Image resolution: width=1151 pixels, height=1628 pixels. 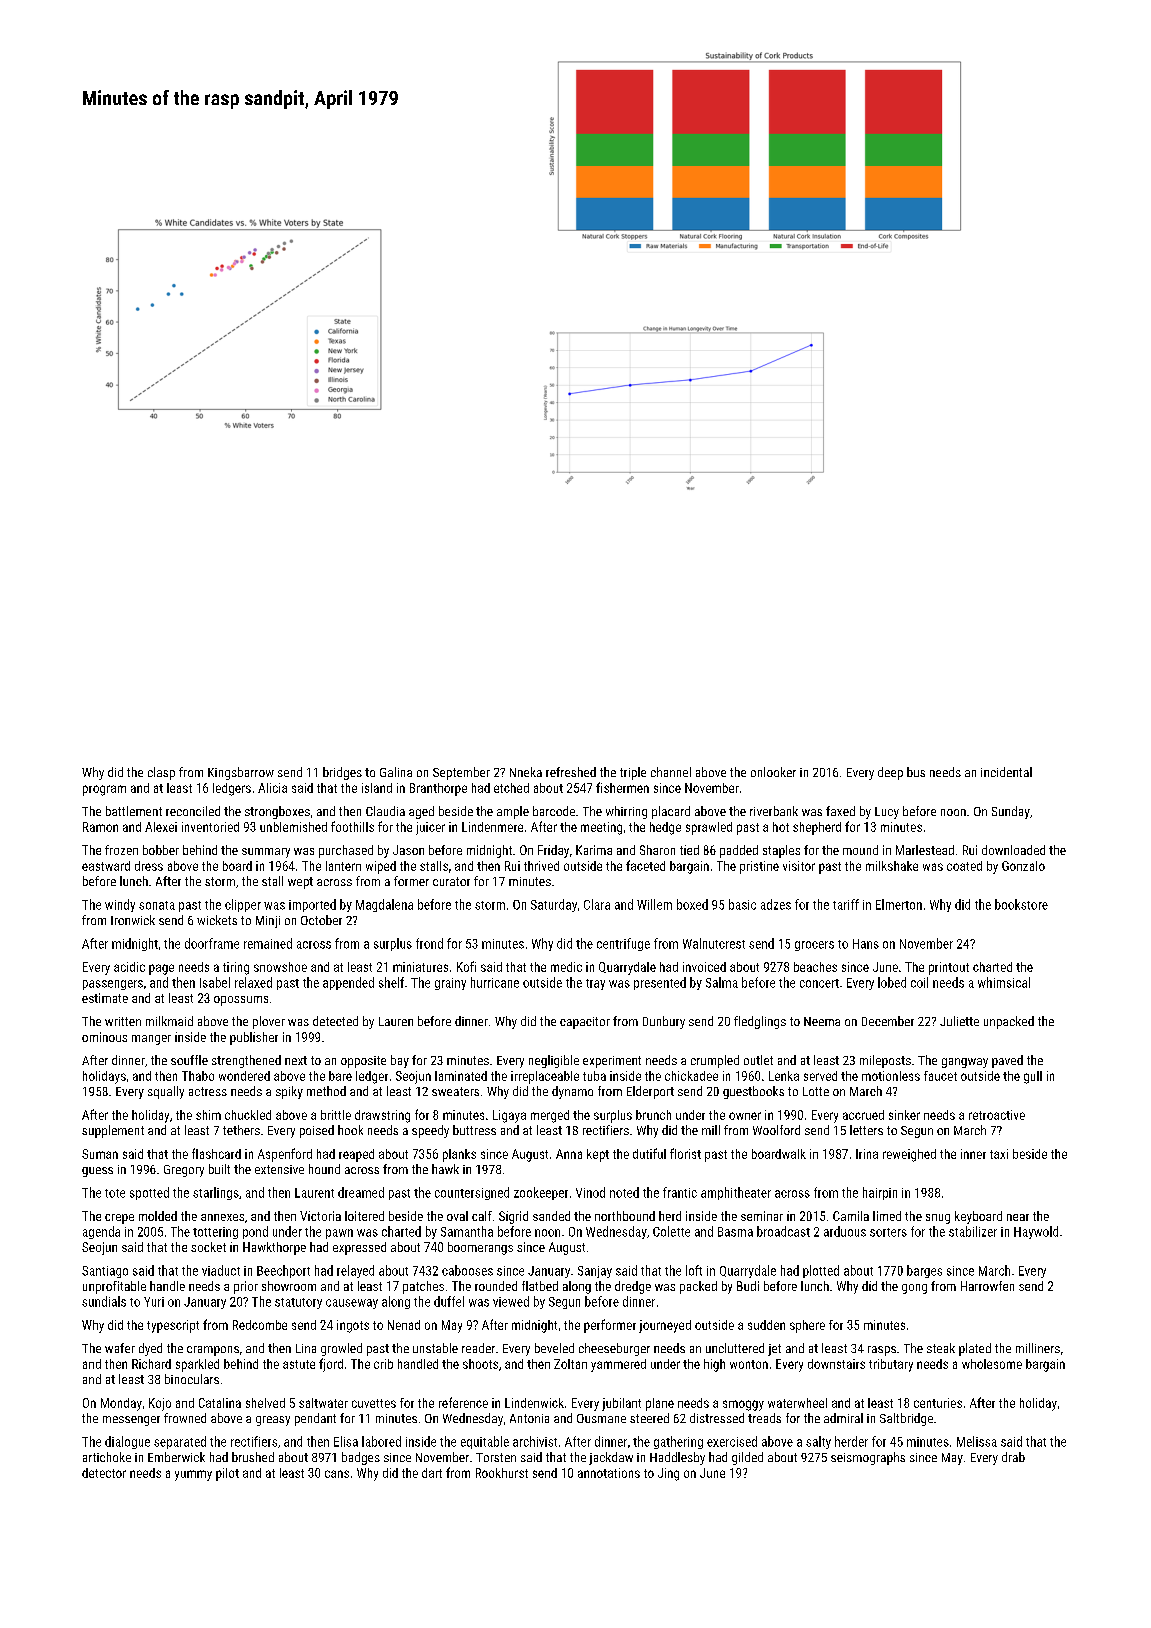 I want to click on dyed, so click(x=150, y=1349).
